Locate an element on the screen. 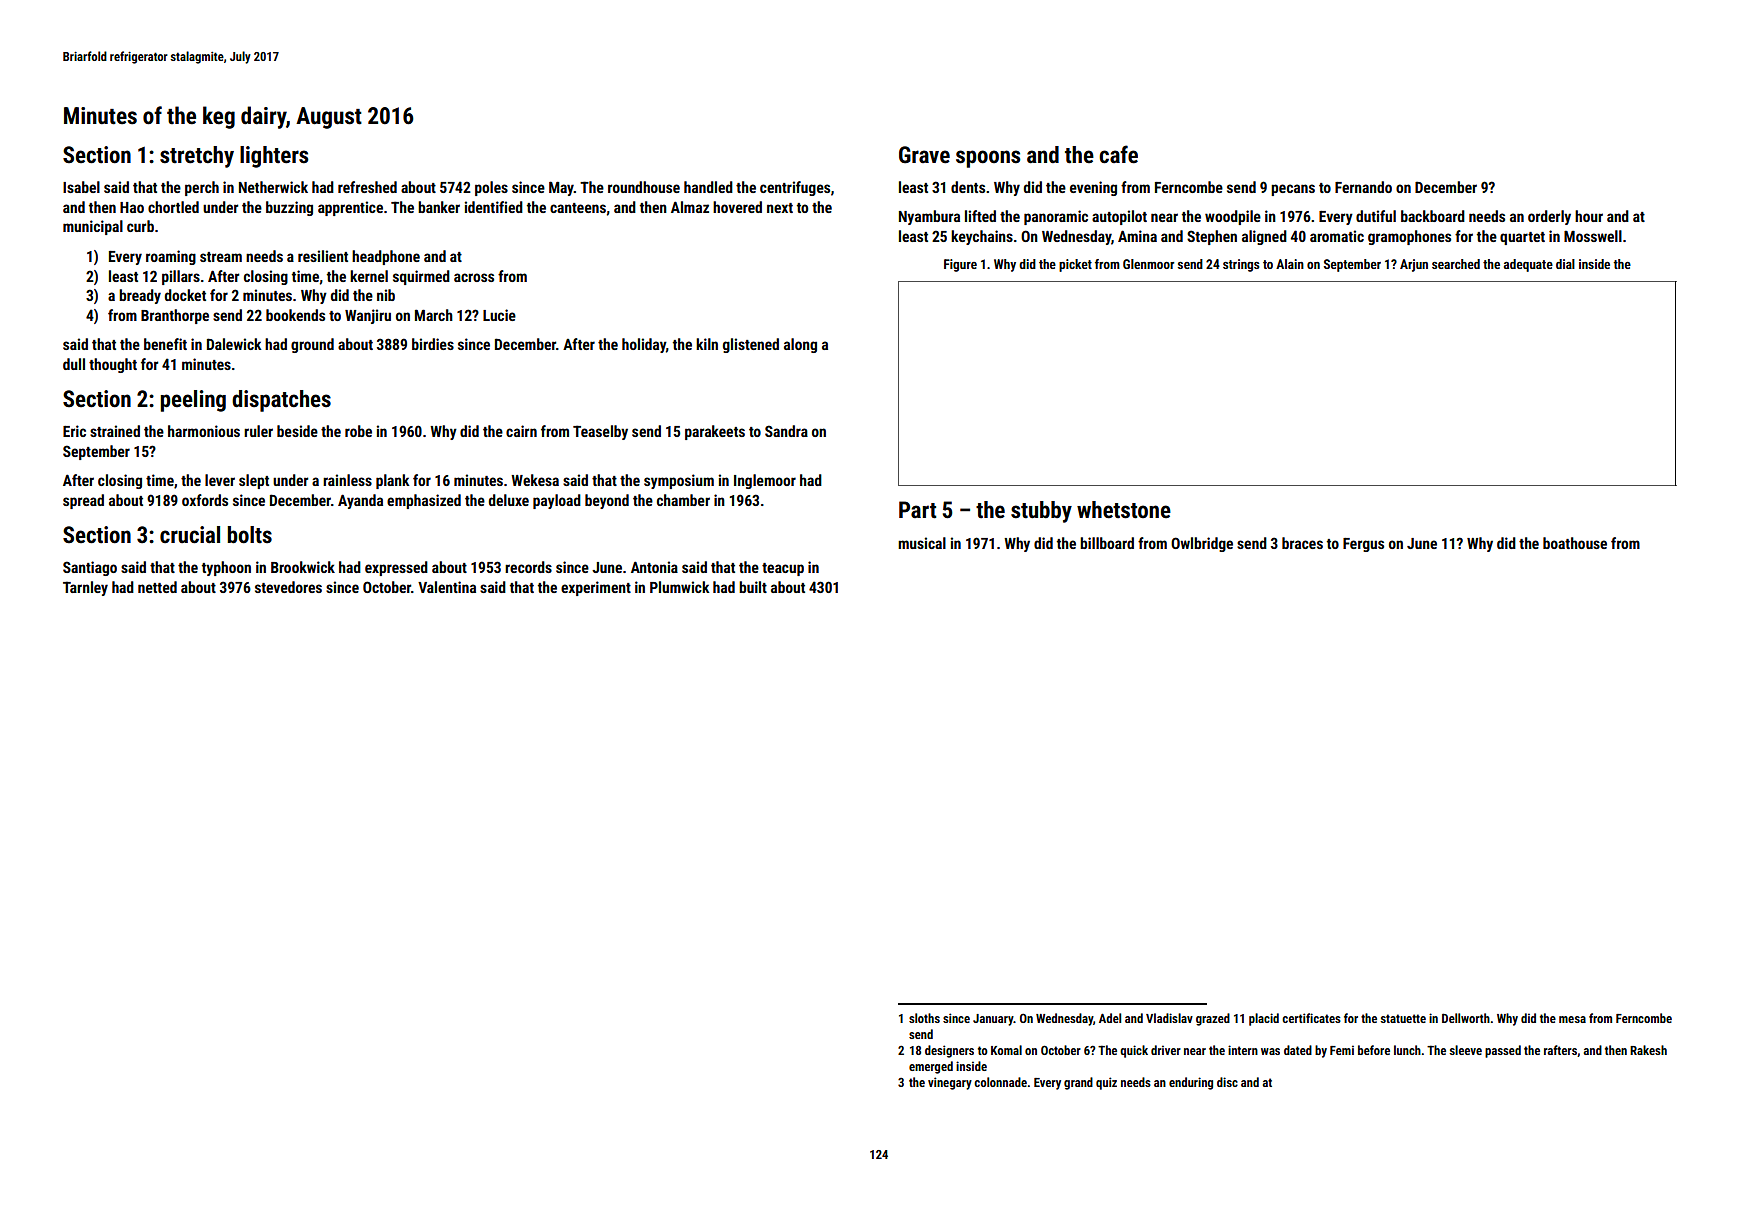  Arjun is located at coordinates (1414, 265).
